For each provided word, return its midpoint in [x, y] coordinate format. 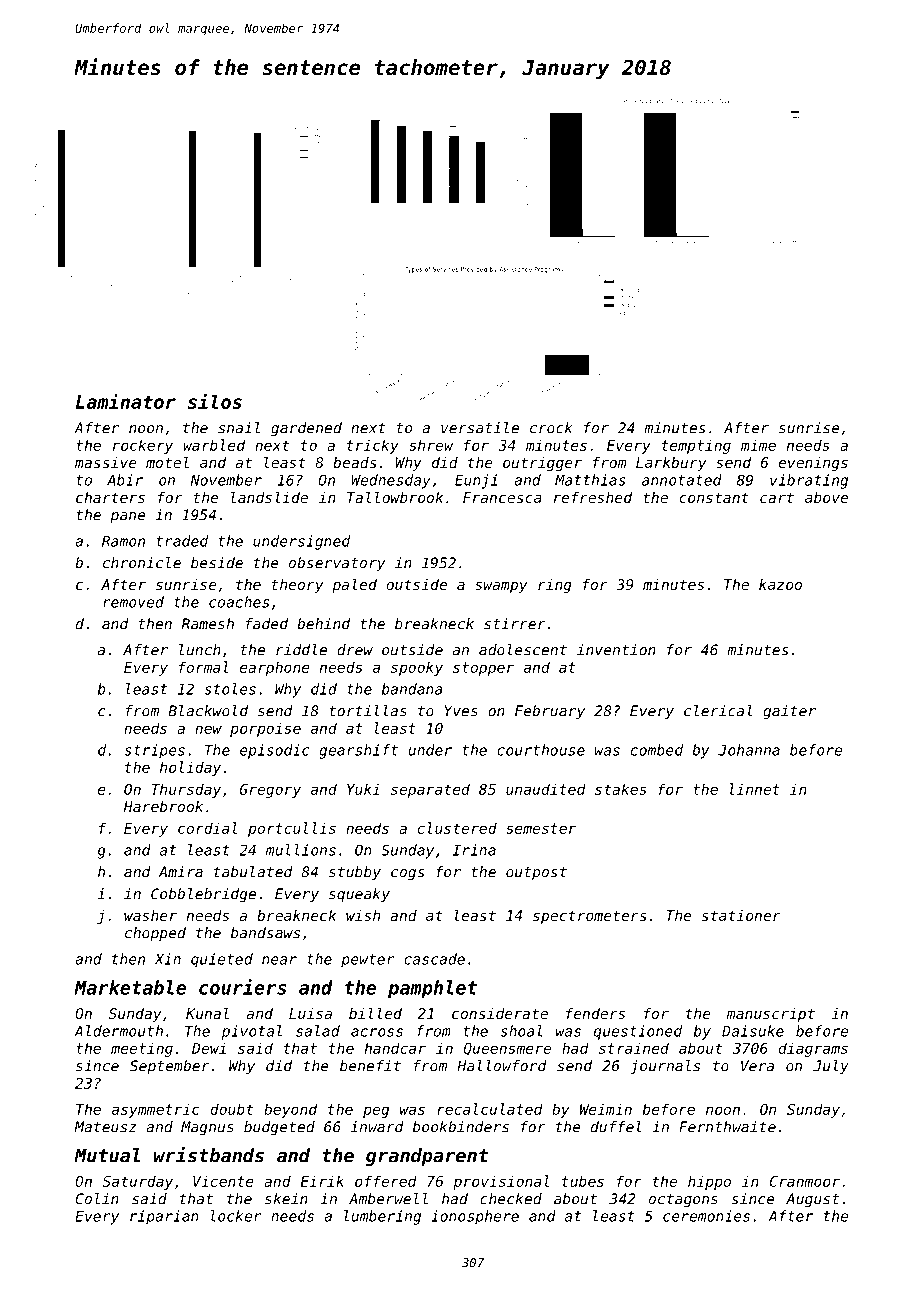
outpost [536, 874]
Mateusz [105, 1127]
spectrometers [590, 917]
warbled [214, 445]
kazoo [780, 584]
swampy [501, 587]
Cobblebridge [203, 895]
